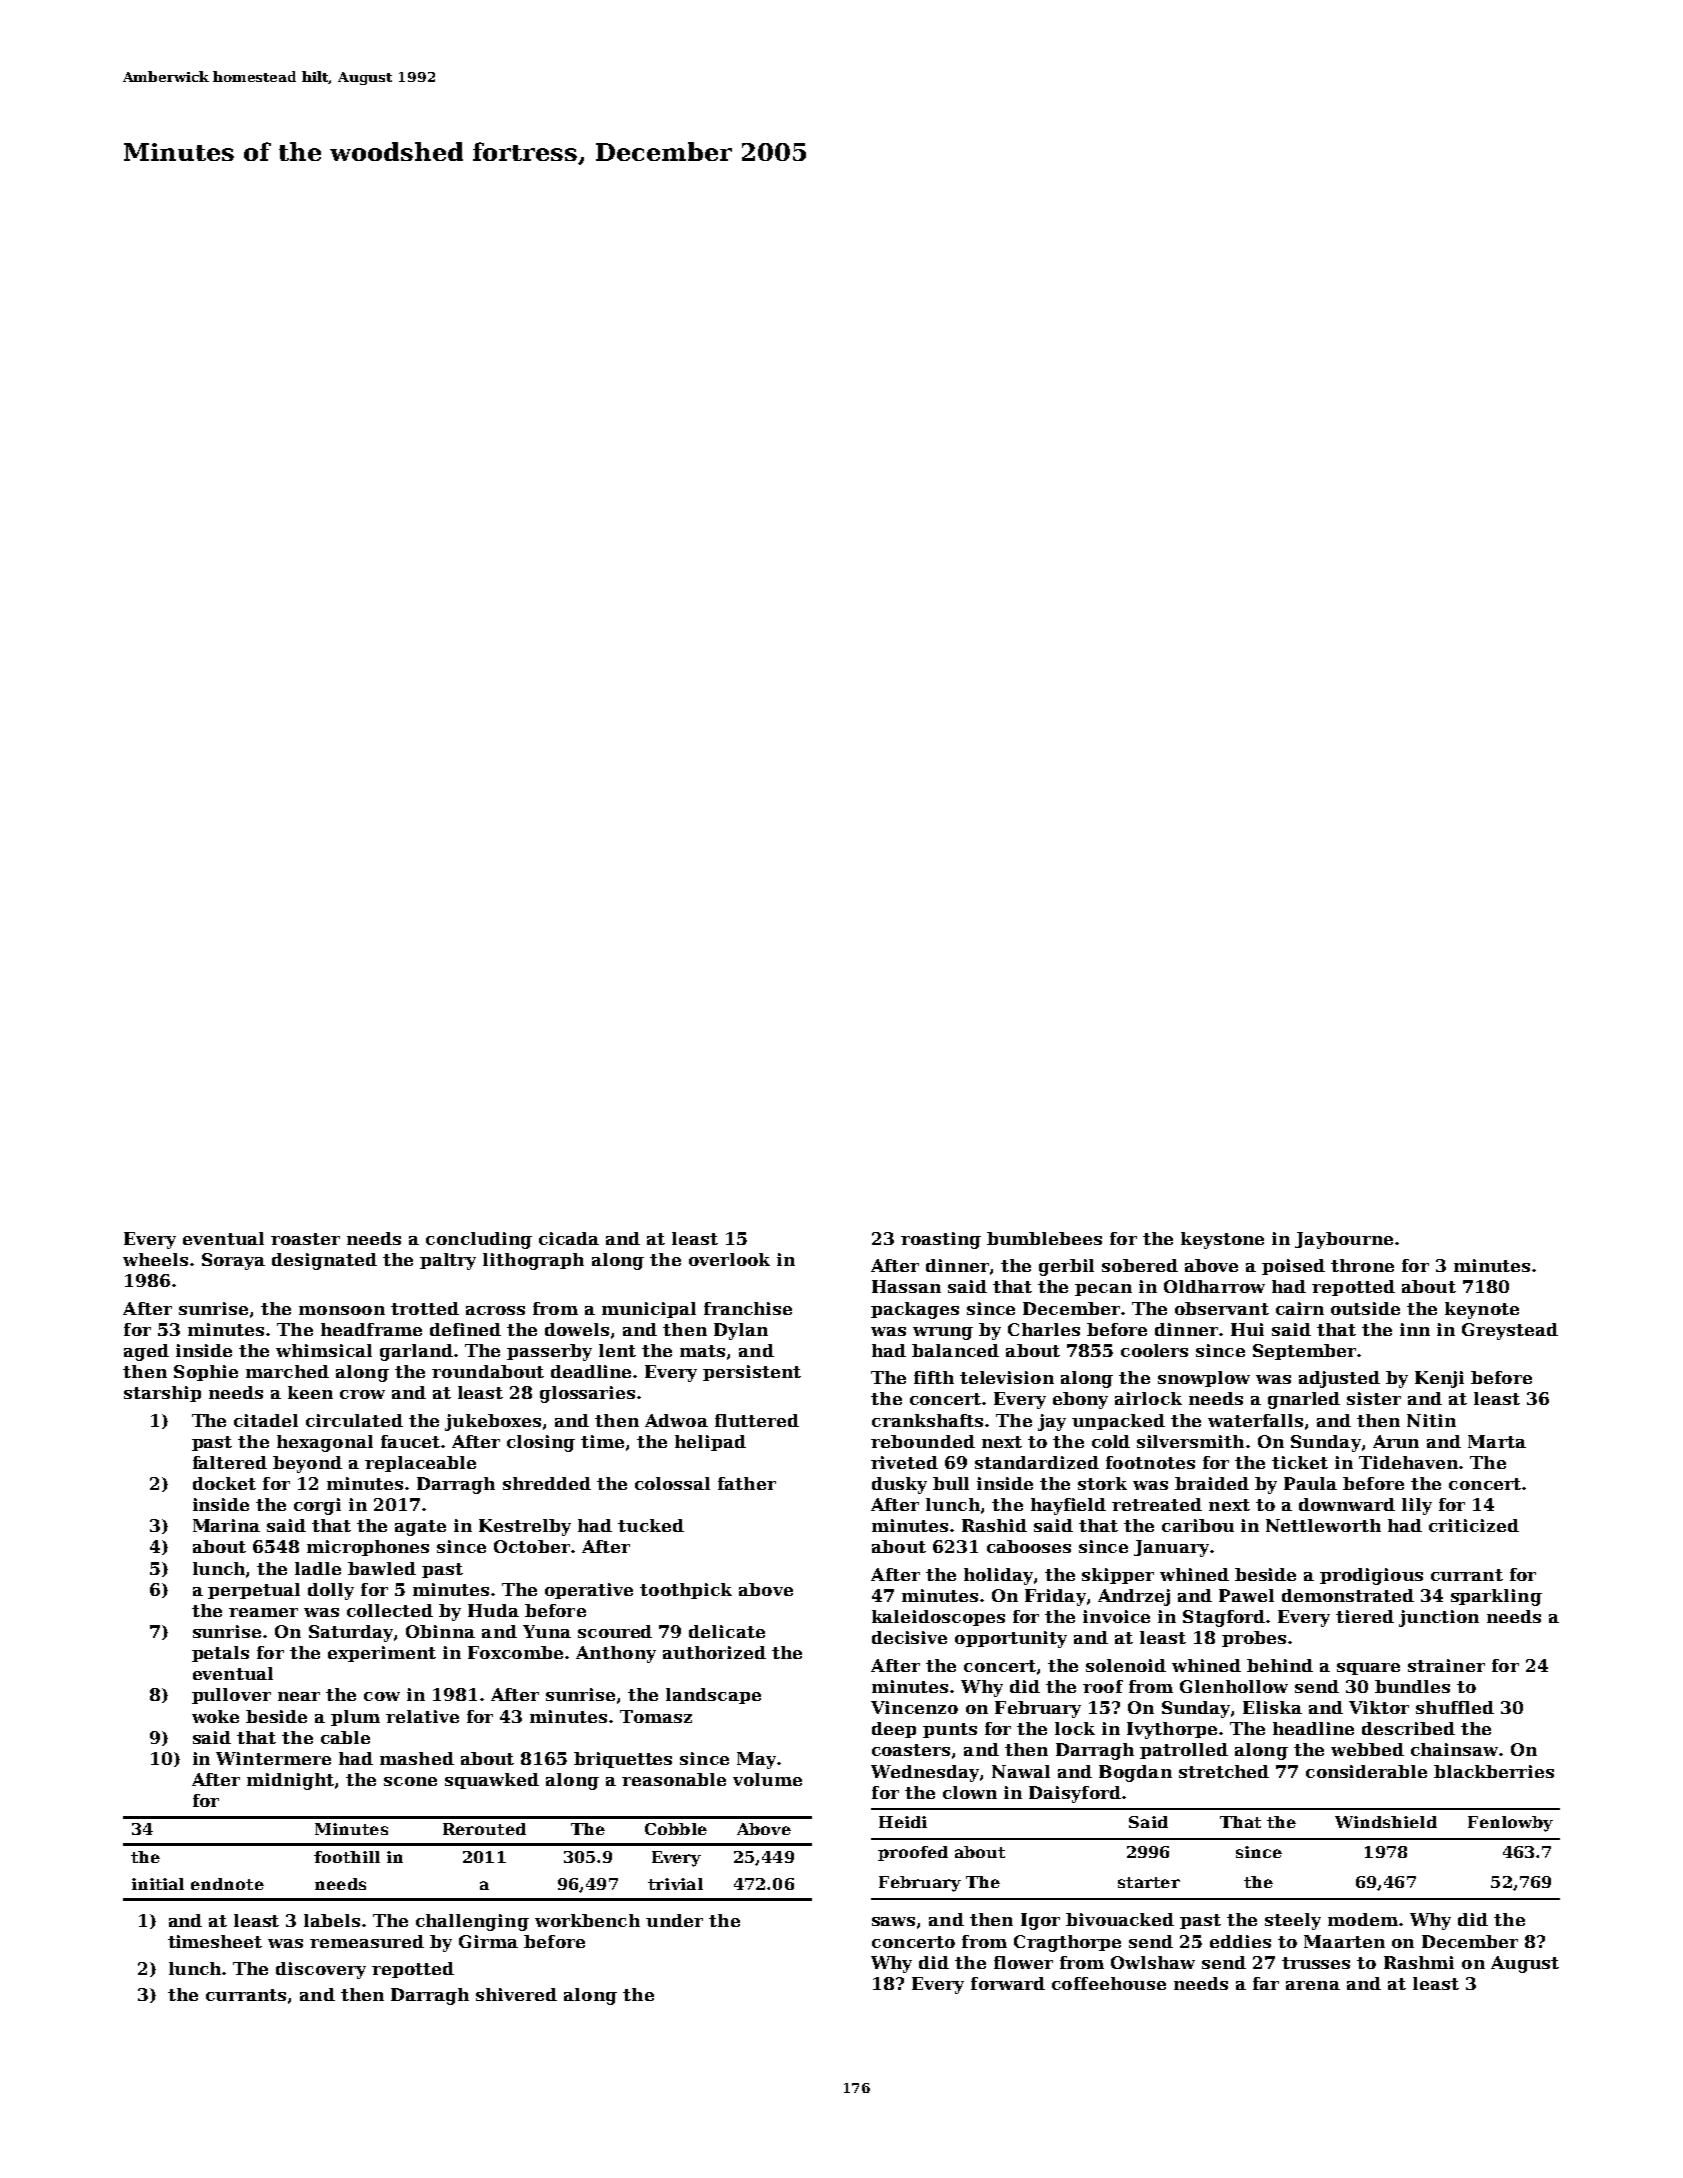 This document has height=2178, width=1683. What do you see at coordinates (390, 1610) in the document?
I see `collected` at bounding box center [390, 1610].
